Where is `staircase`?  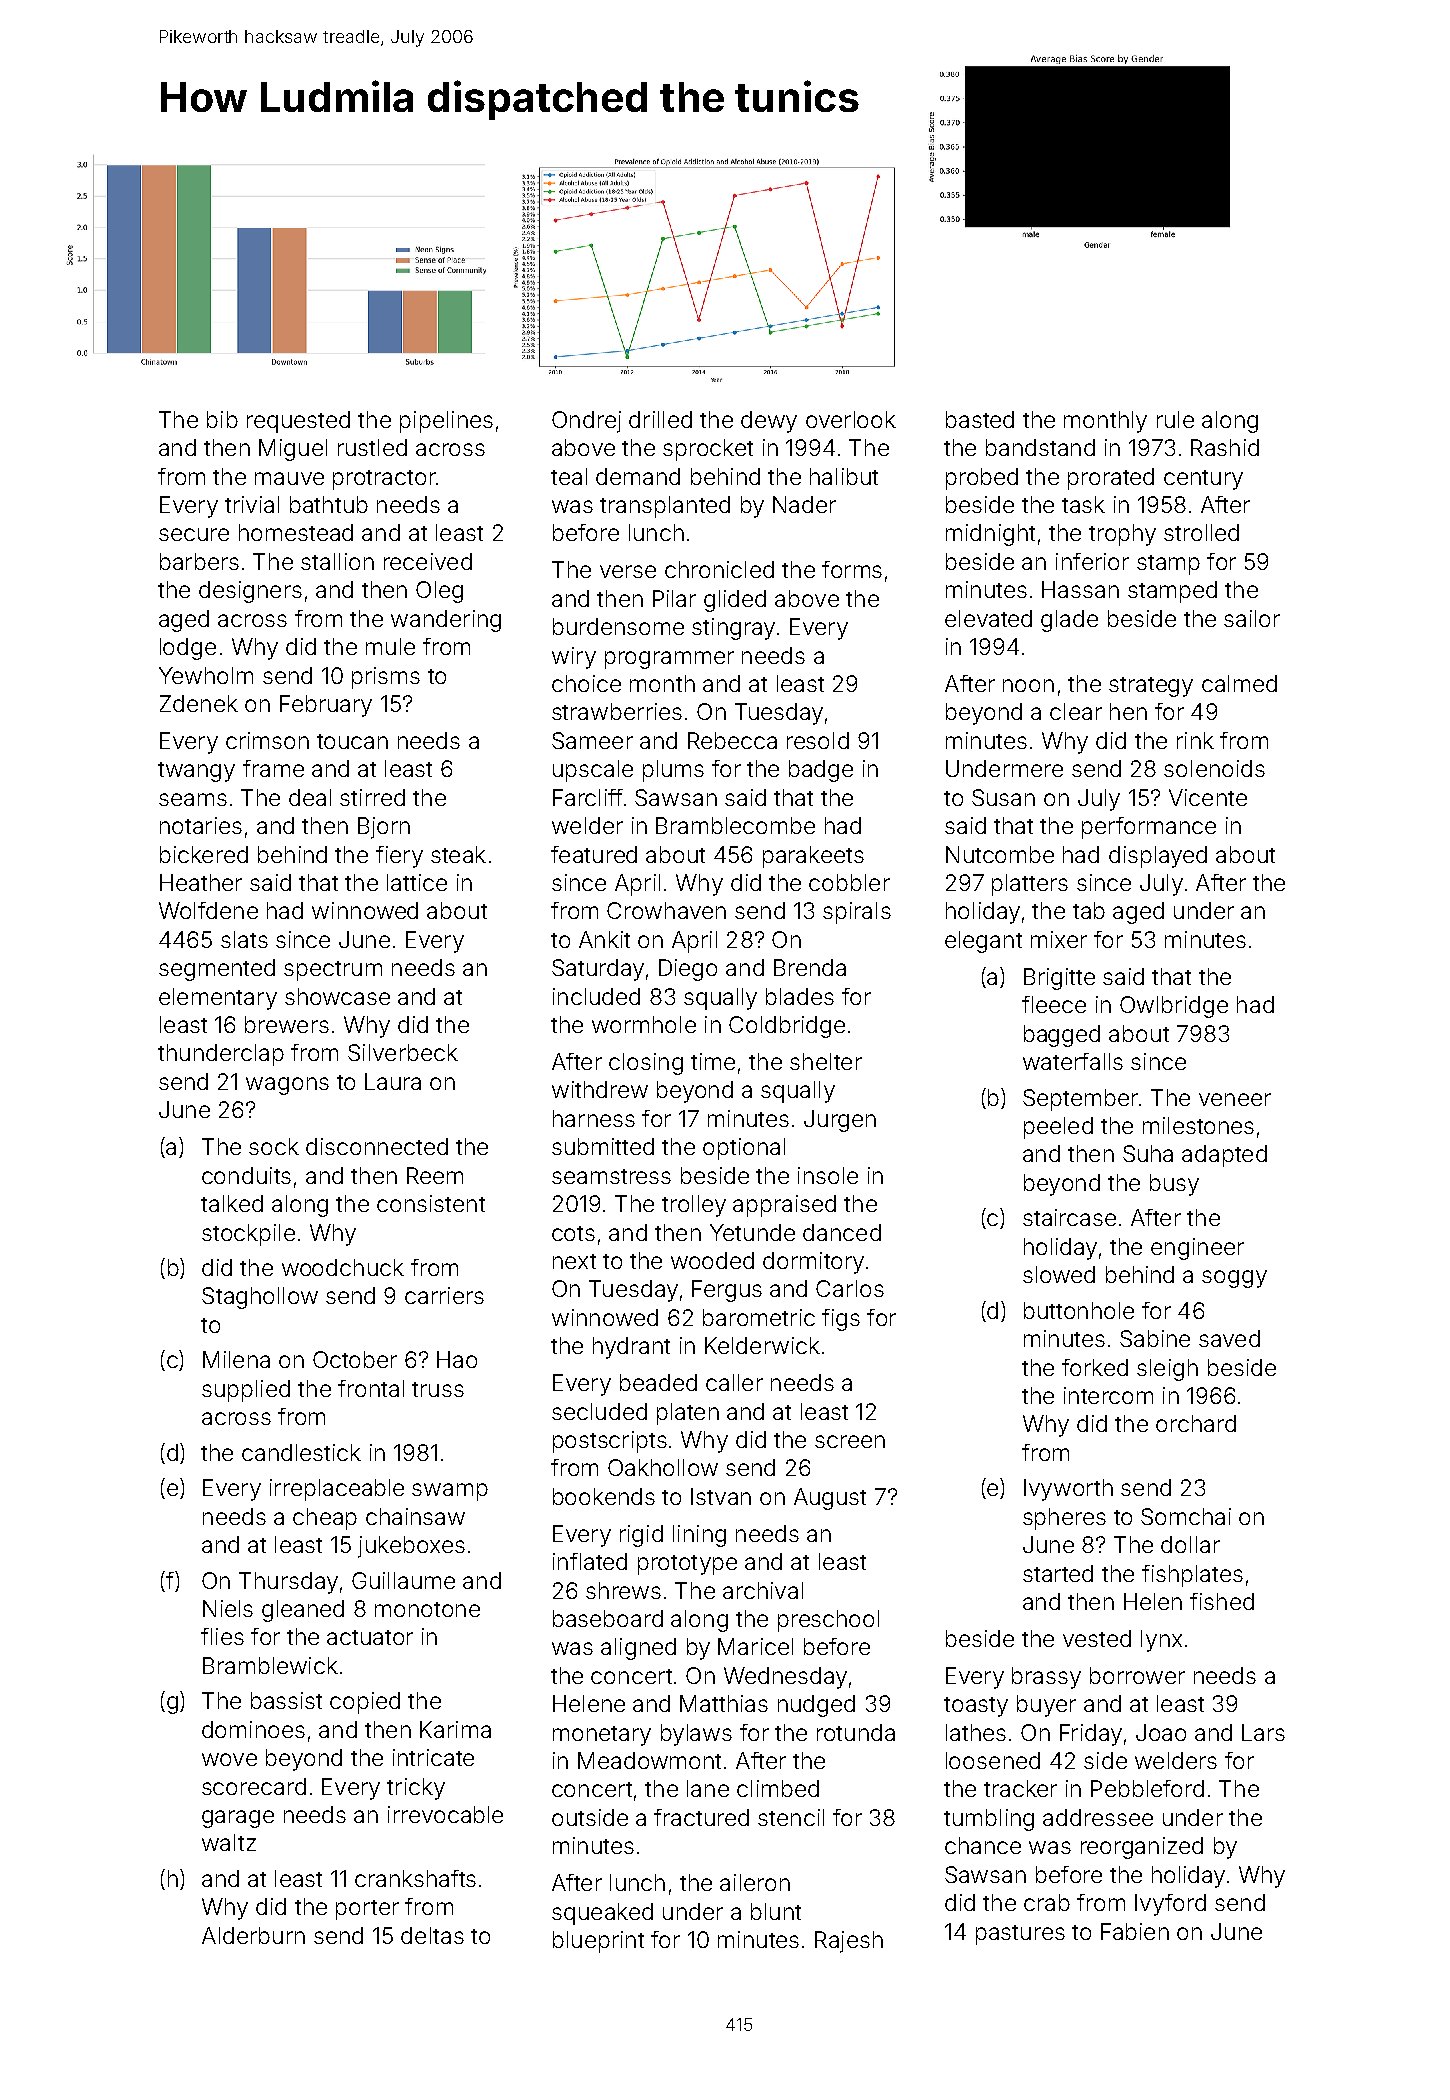
staircase is located at coordinates (1069, 1217).
